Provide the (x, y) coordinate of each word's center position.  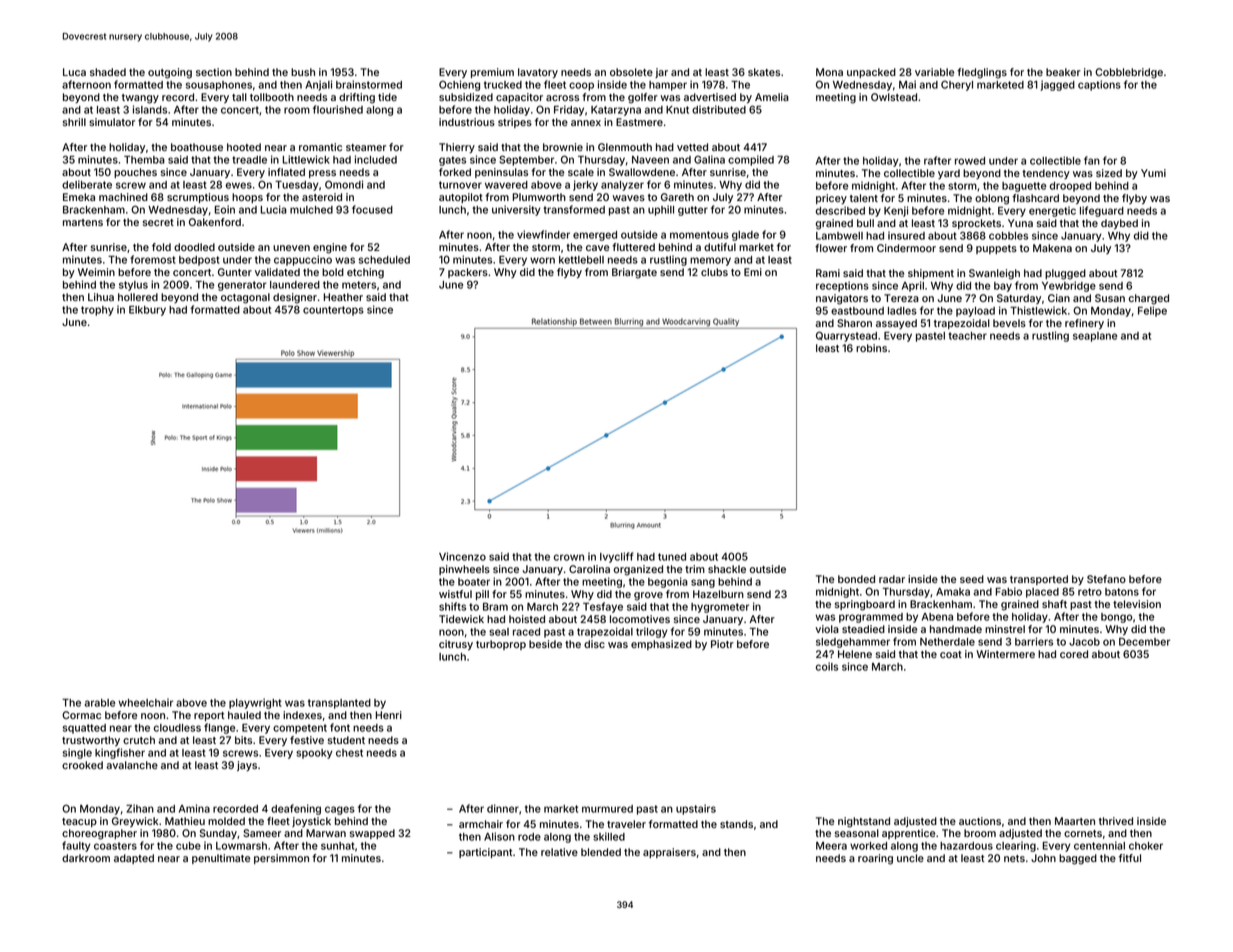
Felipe (1152, 311)
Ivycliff (616, 557)
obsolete (631, 72)
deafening (296, 809)
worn (542, 260)
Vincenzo (462, 556)
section (214, 72)
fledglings (982, 73)
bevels (1009, 323)
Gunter (235, 272)
